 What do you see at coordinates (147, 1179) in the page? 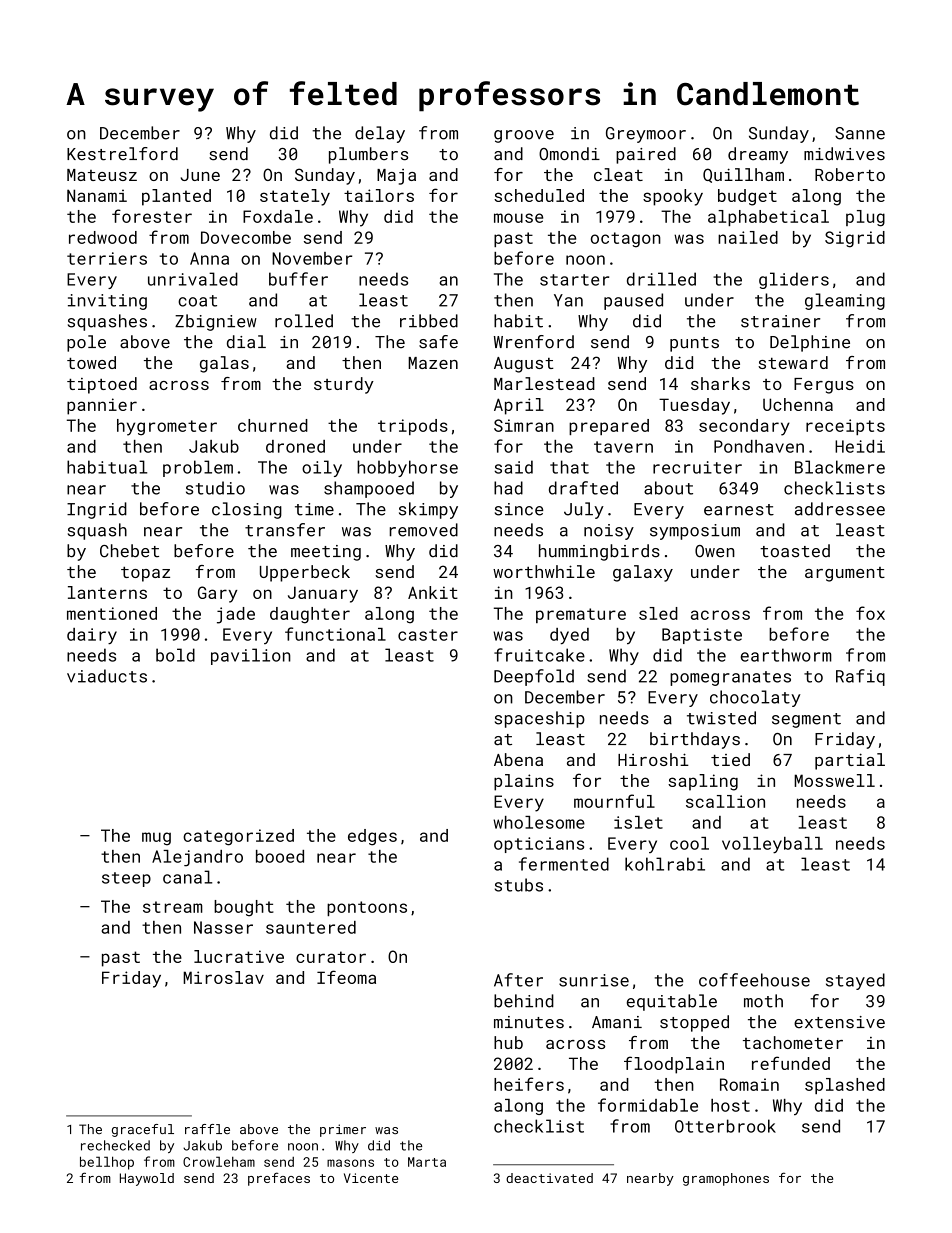
I see `Haywold` at bounding box center [147, 1179].
